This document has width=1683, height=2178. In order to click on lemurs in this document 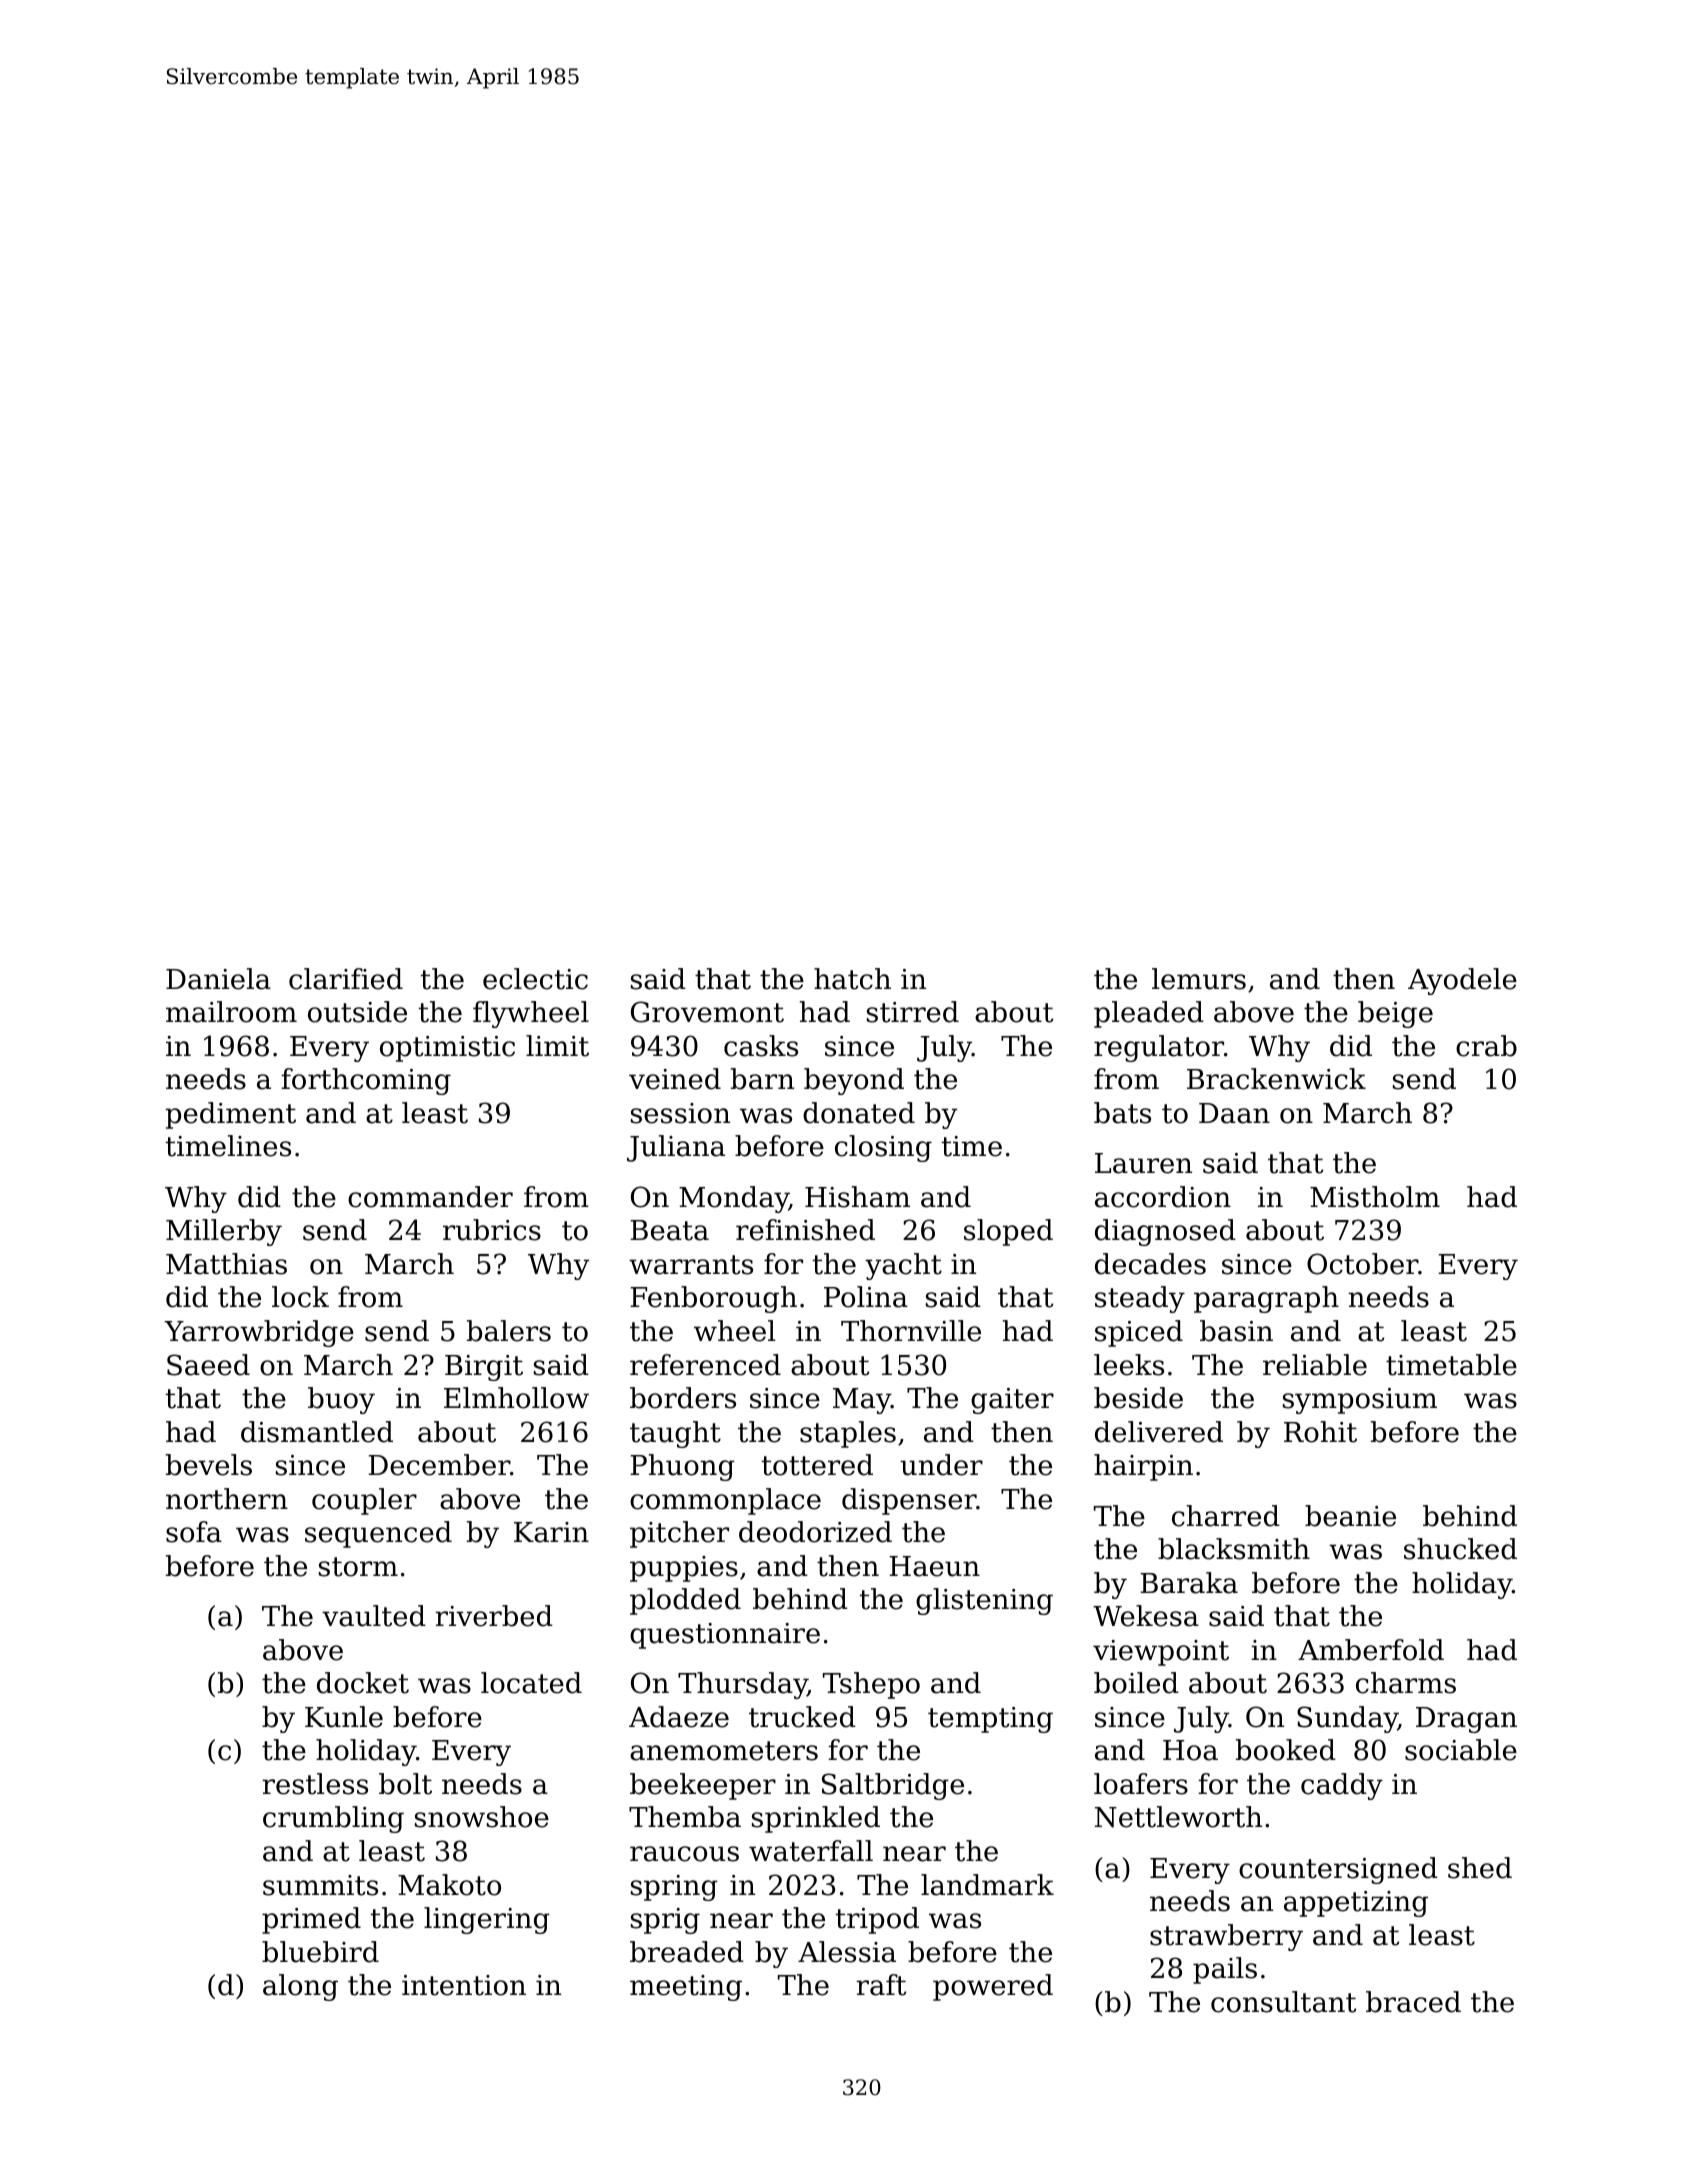, I will do `click(1199, 979)`.
